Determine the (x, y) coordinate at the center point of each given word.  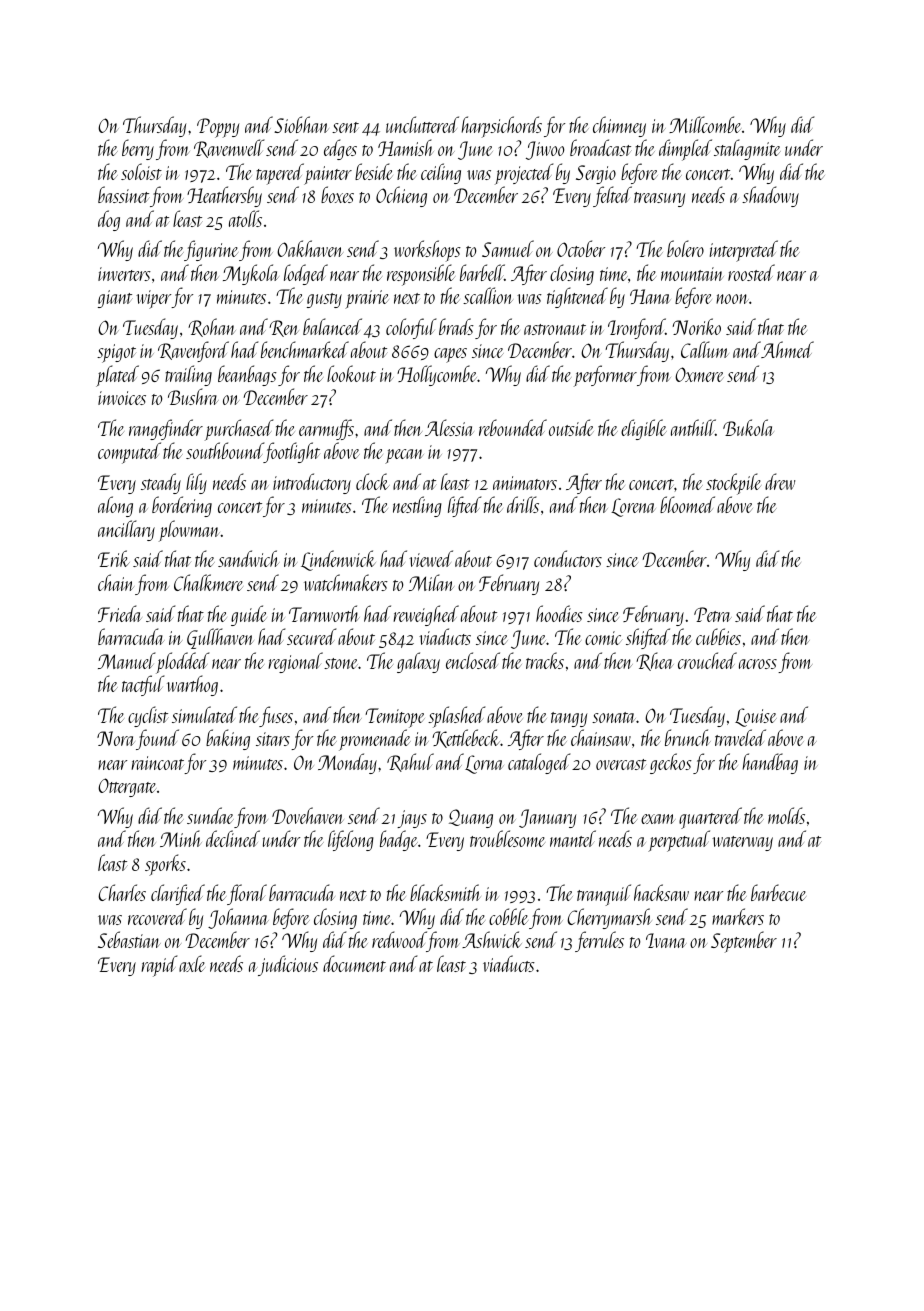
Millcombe (705, 124)
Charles (122, 892)
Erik (114, 558)
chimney (619, 126)
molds (786, 815)
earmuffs (326, 429)
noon (732, 299)
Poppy (218, 128)
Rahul (410, 762)
